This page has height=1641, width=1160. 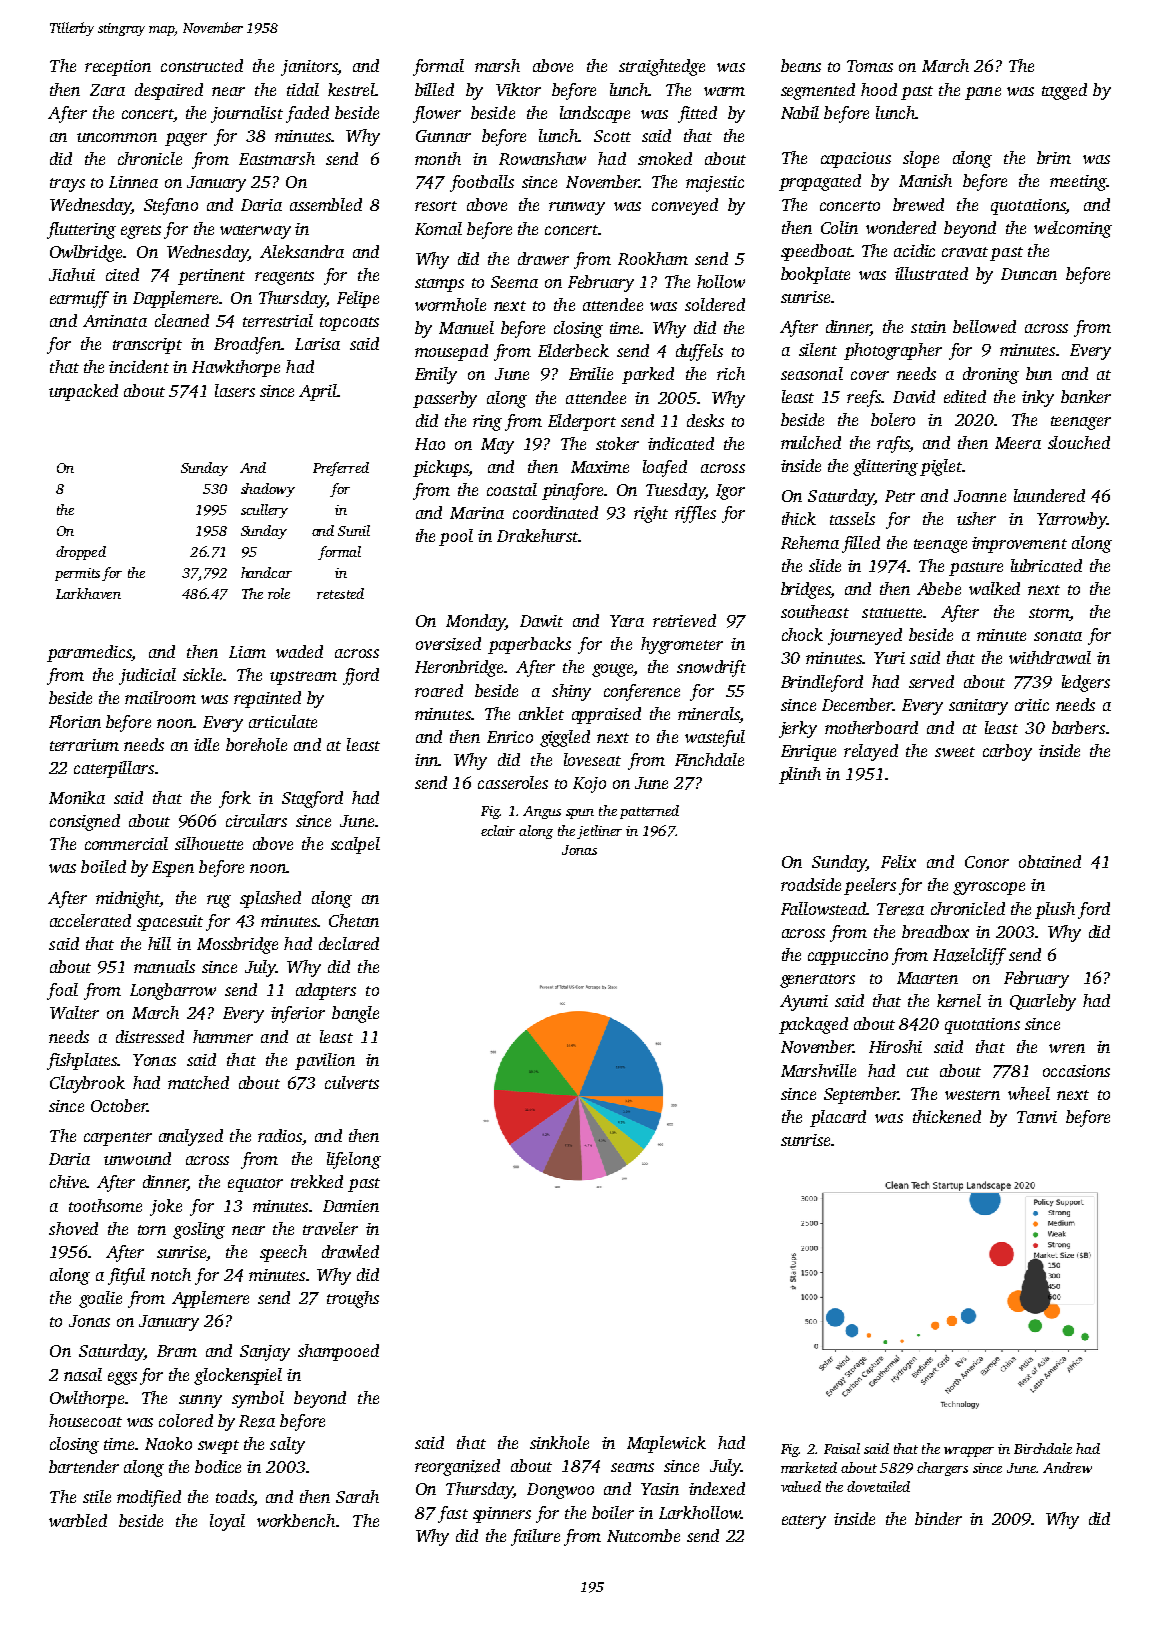 I want to click on plush, so click(x=1055, y=910).
